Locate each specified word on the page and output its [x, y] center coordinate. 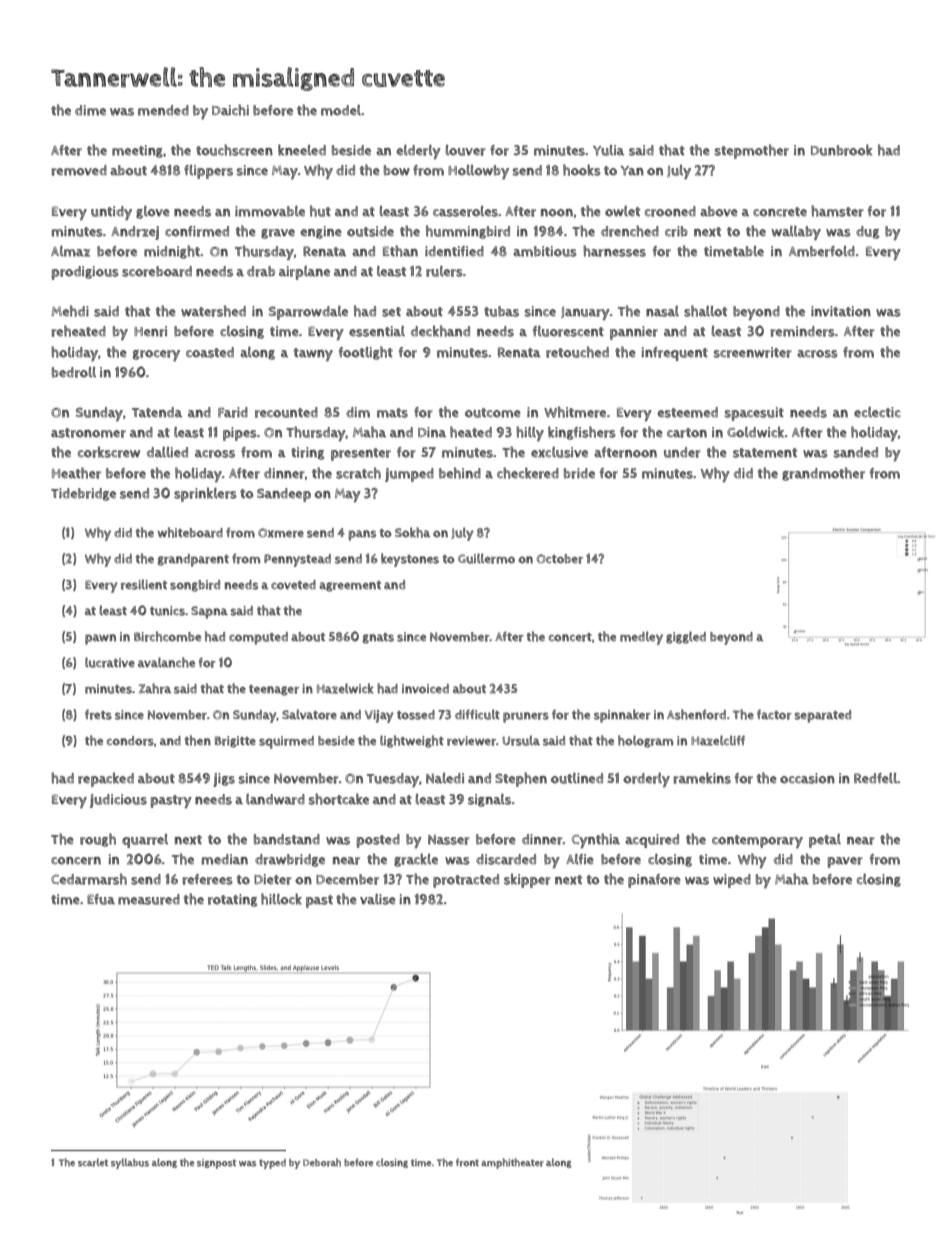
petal [825, 841]
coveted [293, 585]
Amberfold [822, 251]
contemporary [757, 841]
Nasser [449, 839]
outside [370, 231]
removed [79, 170]
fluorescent [568, 331]
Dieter [273, 879]
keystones [410, 560]
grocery [156, 355]
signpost [216, 1164]
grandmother [823, 474]
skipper [527, 880]
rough [98, 840]
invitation [841, 311]
